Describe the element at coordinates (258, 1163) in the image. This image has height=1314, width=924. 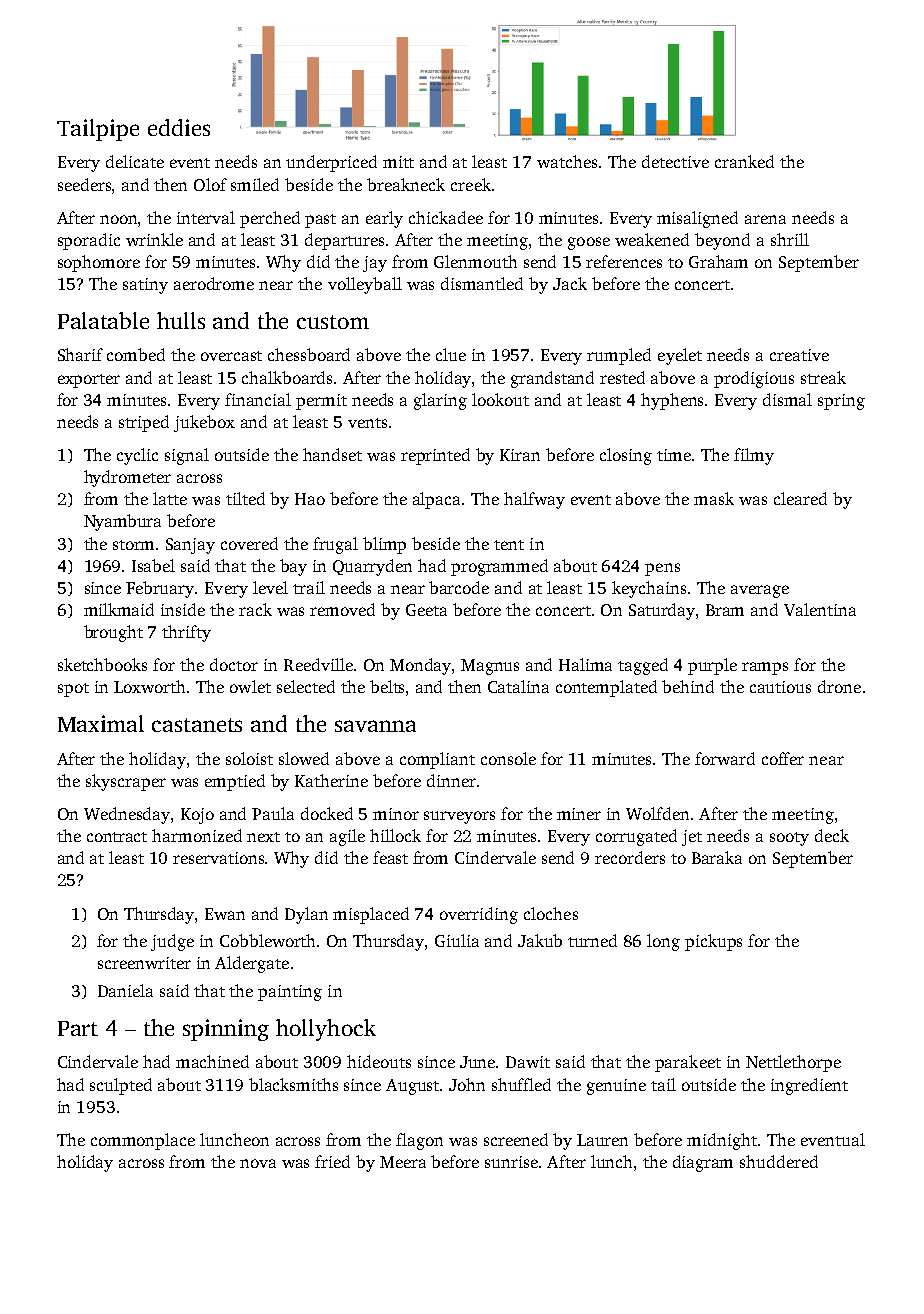
I see `nova` at that location.
